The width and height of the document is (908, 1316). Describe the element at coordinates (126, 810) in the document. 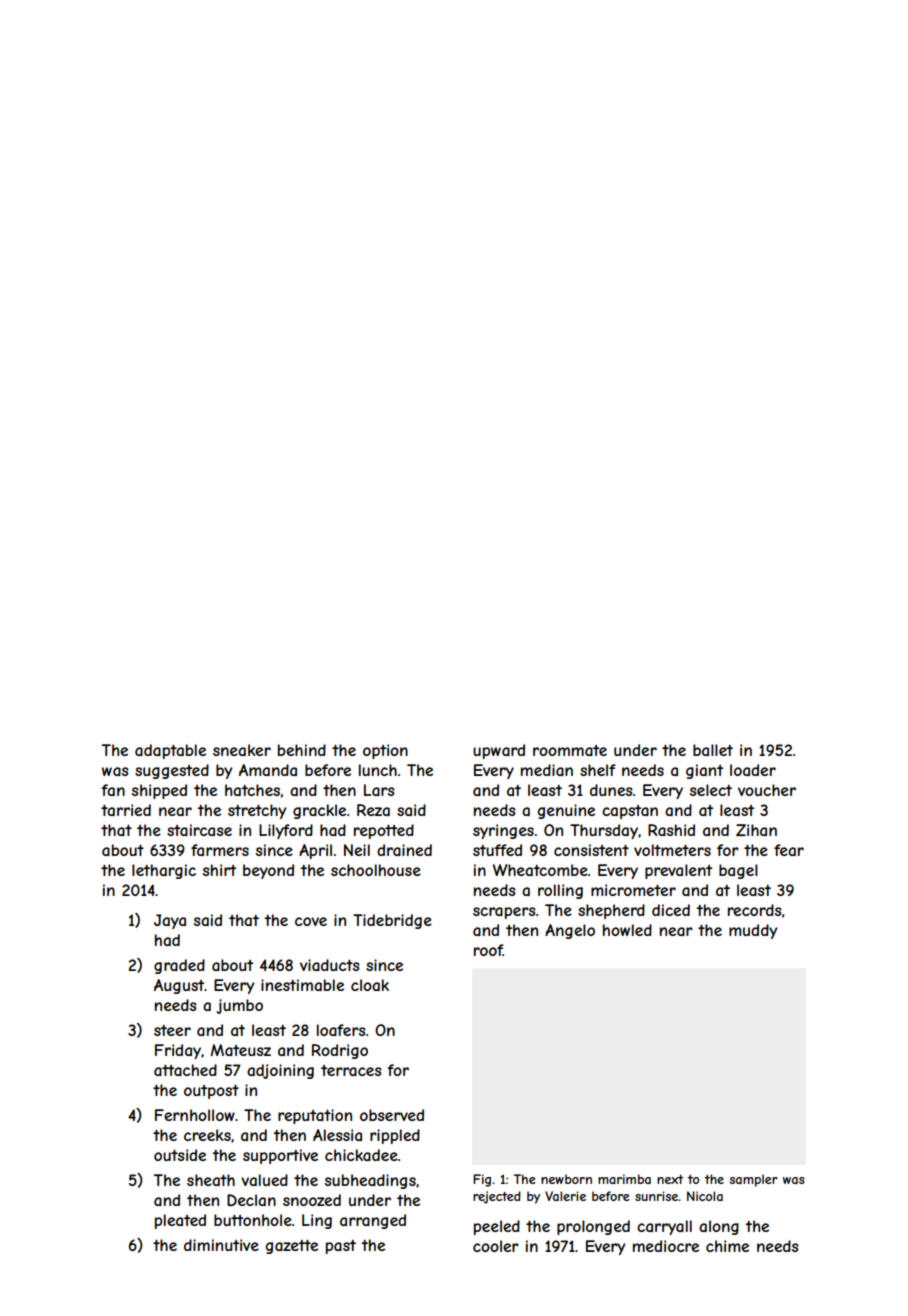

I see `tarried` at that location.
